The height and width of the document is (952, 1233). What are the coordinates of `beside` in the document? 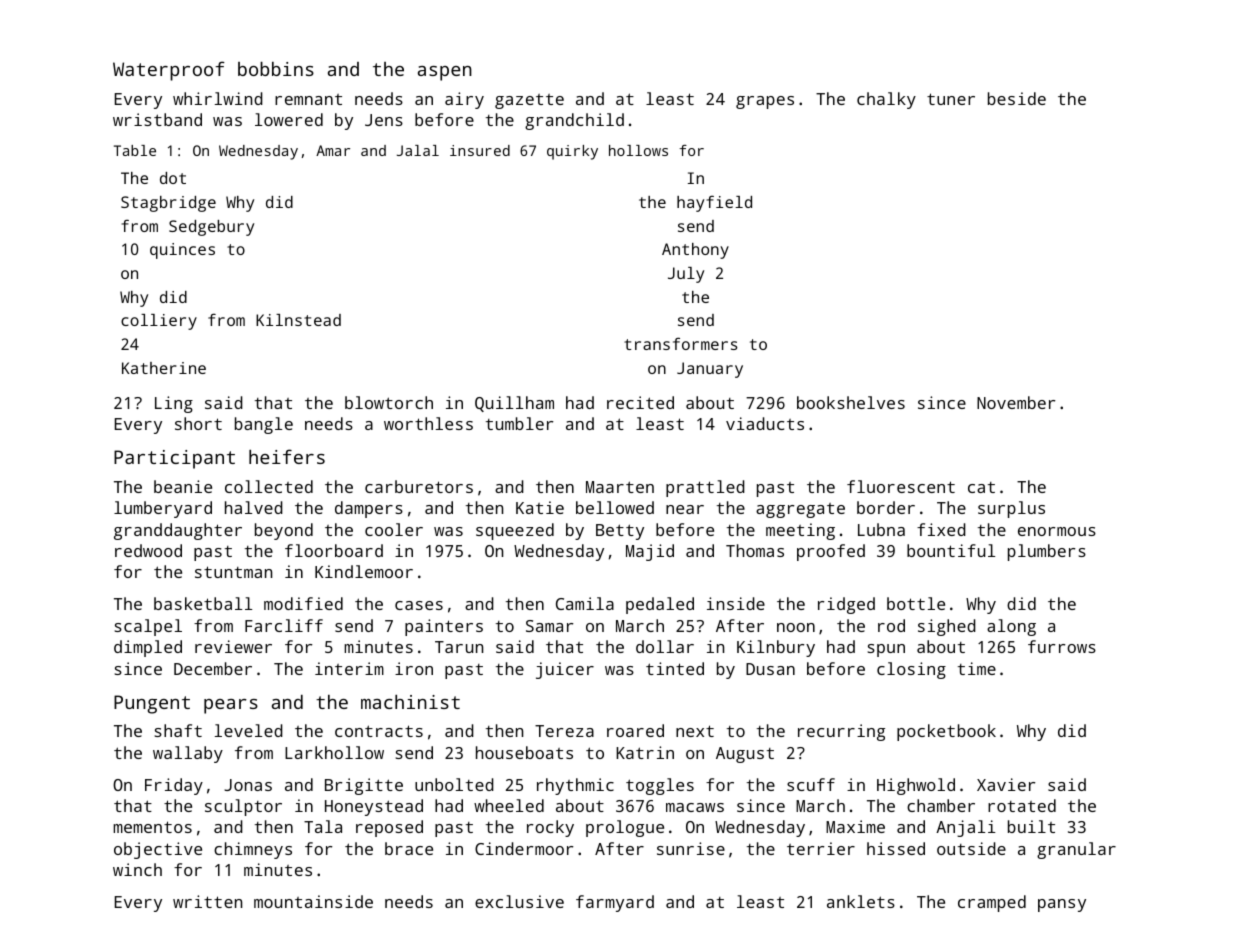 It's located at (1017, 98).
